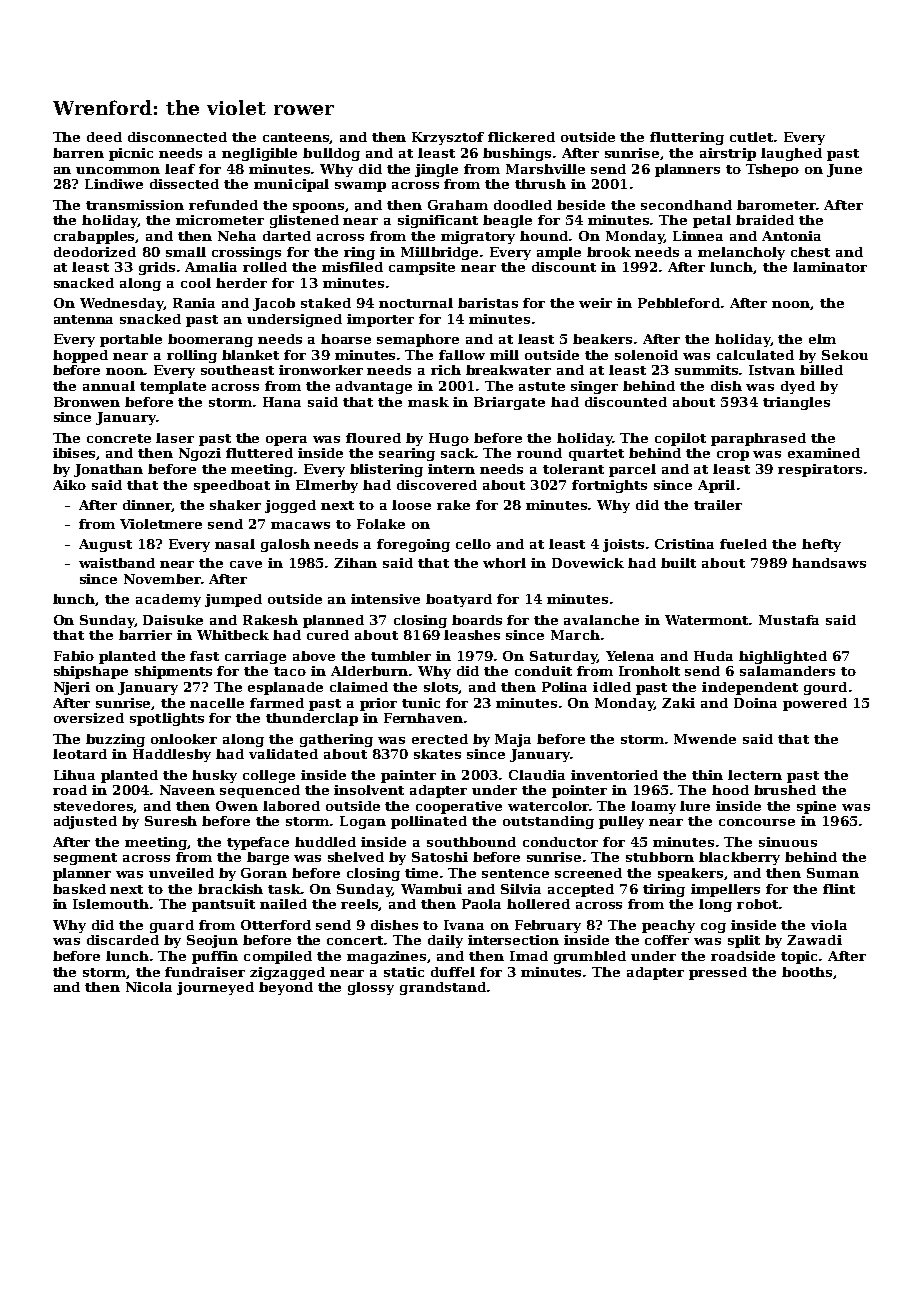  What do you see at coordinates (378, 704) in the screenshot?
I see `prior` at bounding box center [378, 704].
